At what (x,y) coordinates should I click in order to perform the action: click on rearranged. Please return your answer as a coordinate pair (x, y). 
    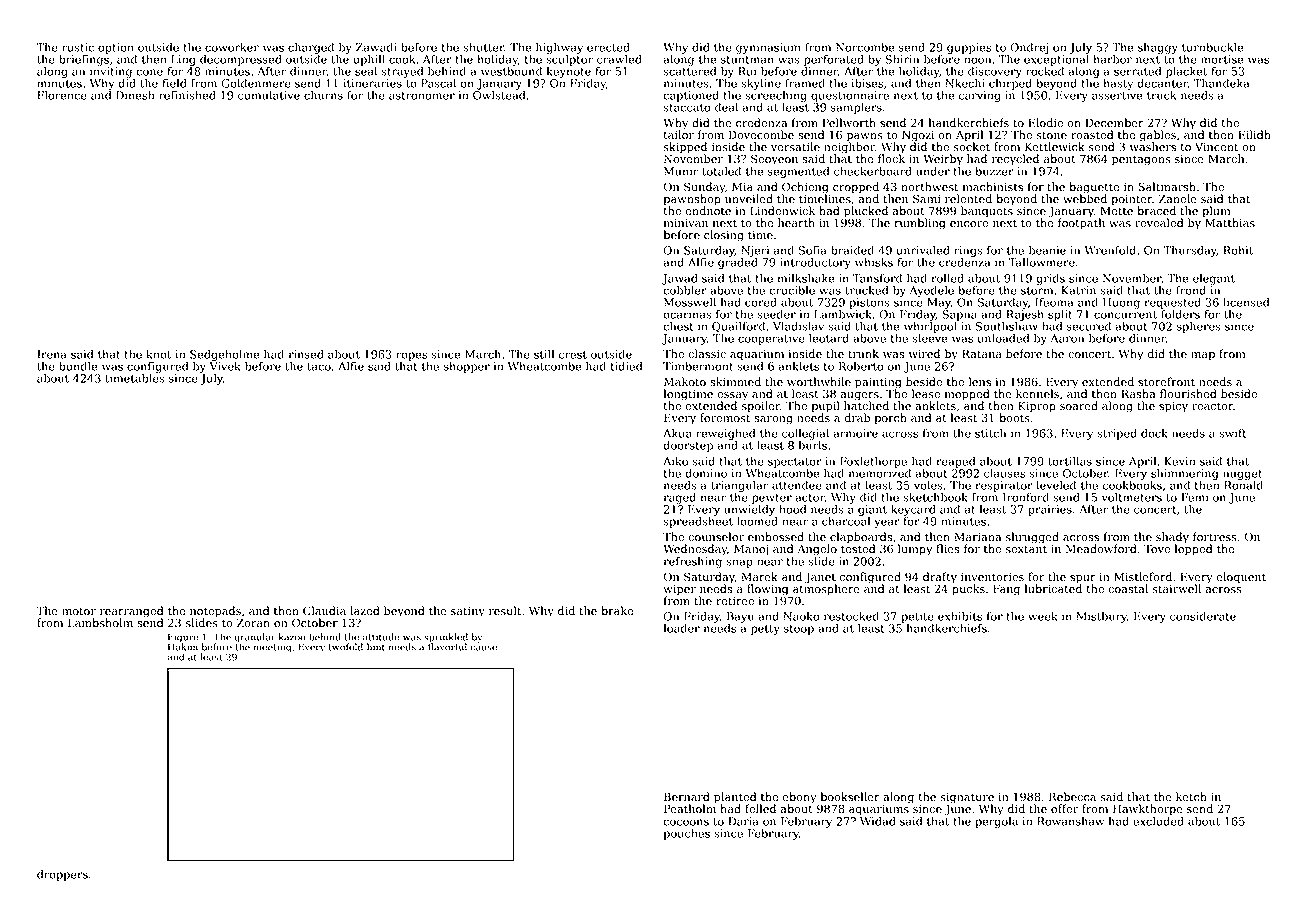
    Looking at the image, I should click on (131, 612).
